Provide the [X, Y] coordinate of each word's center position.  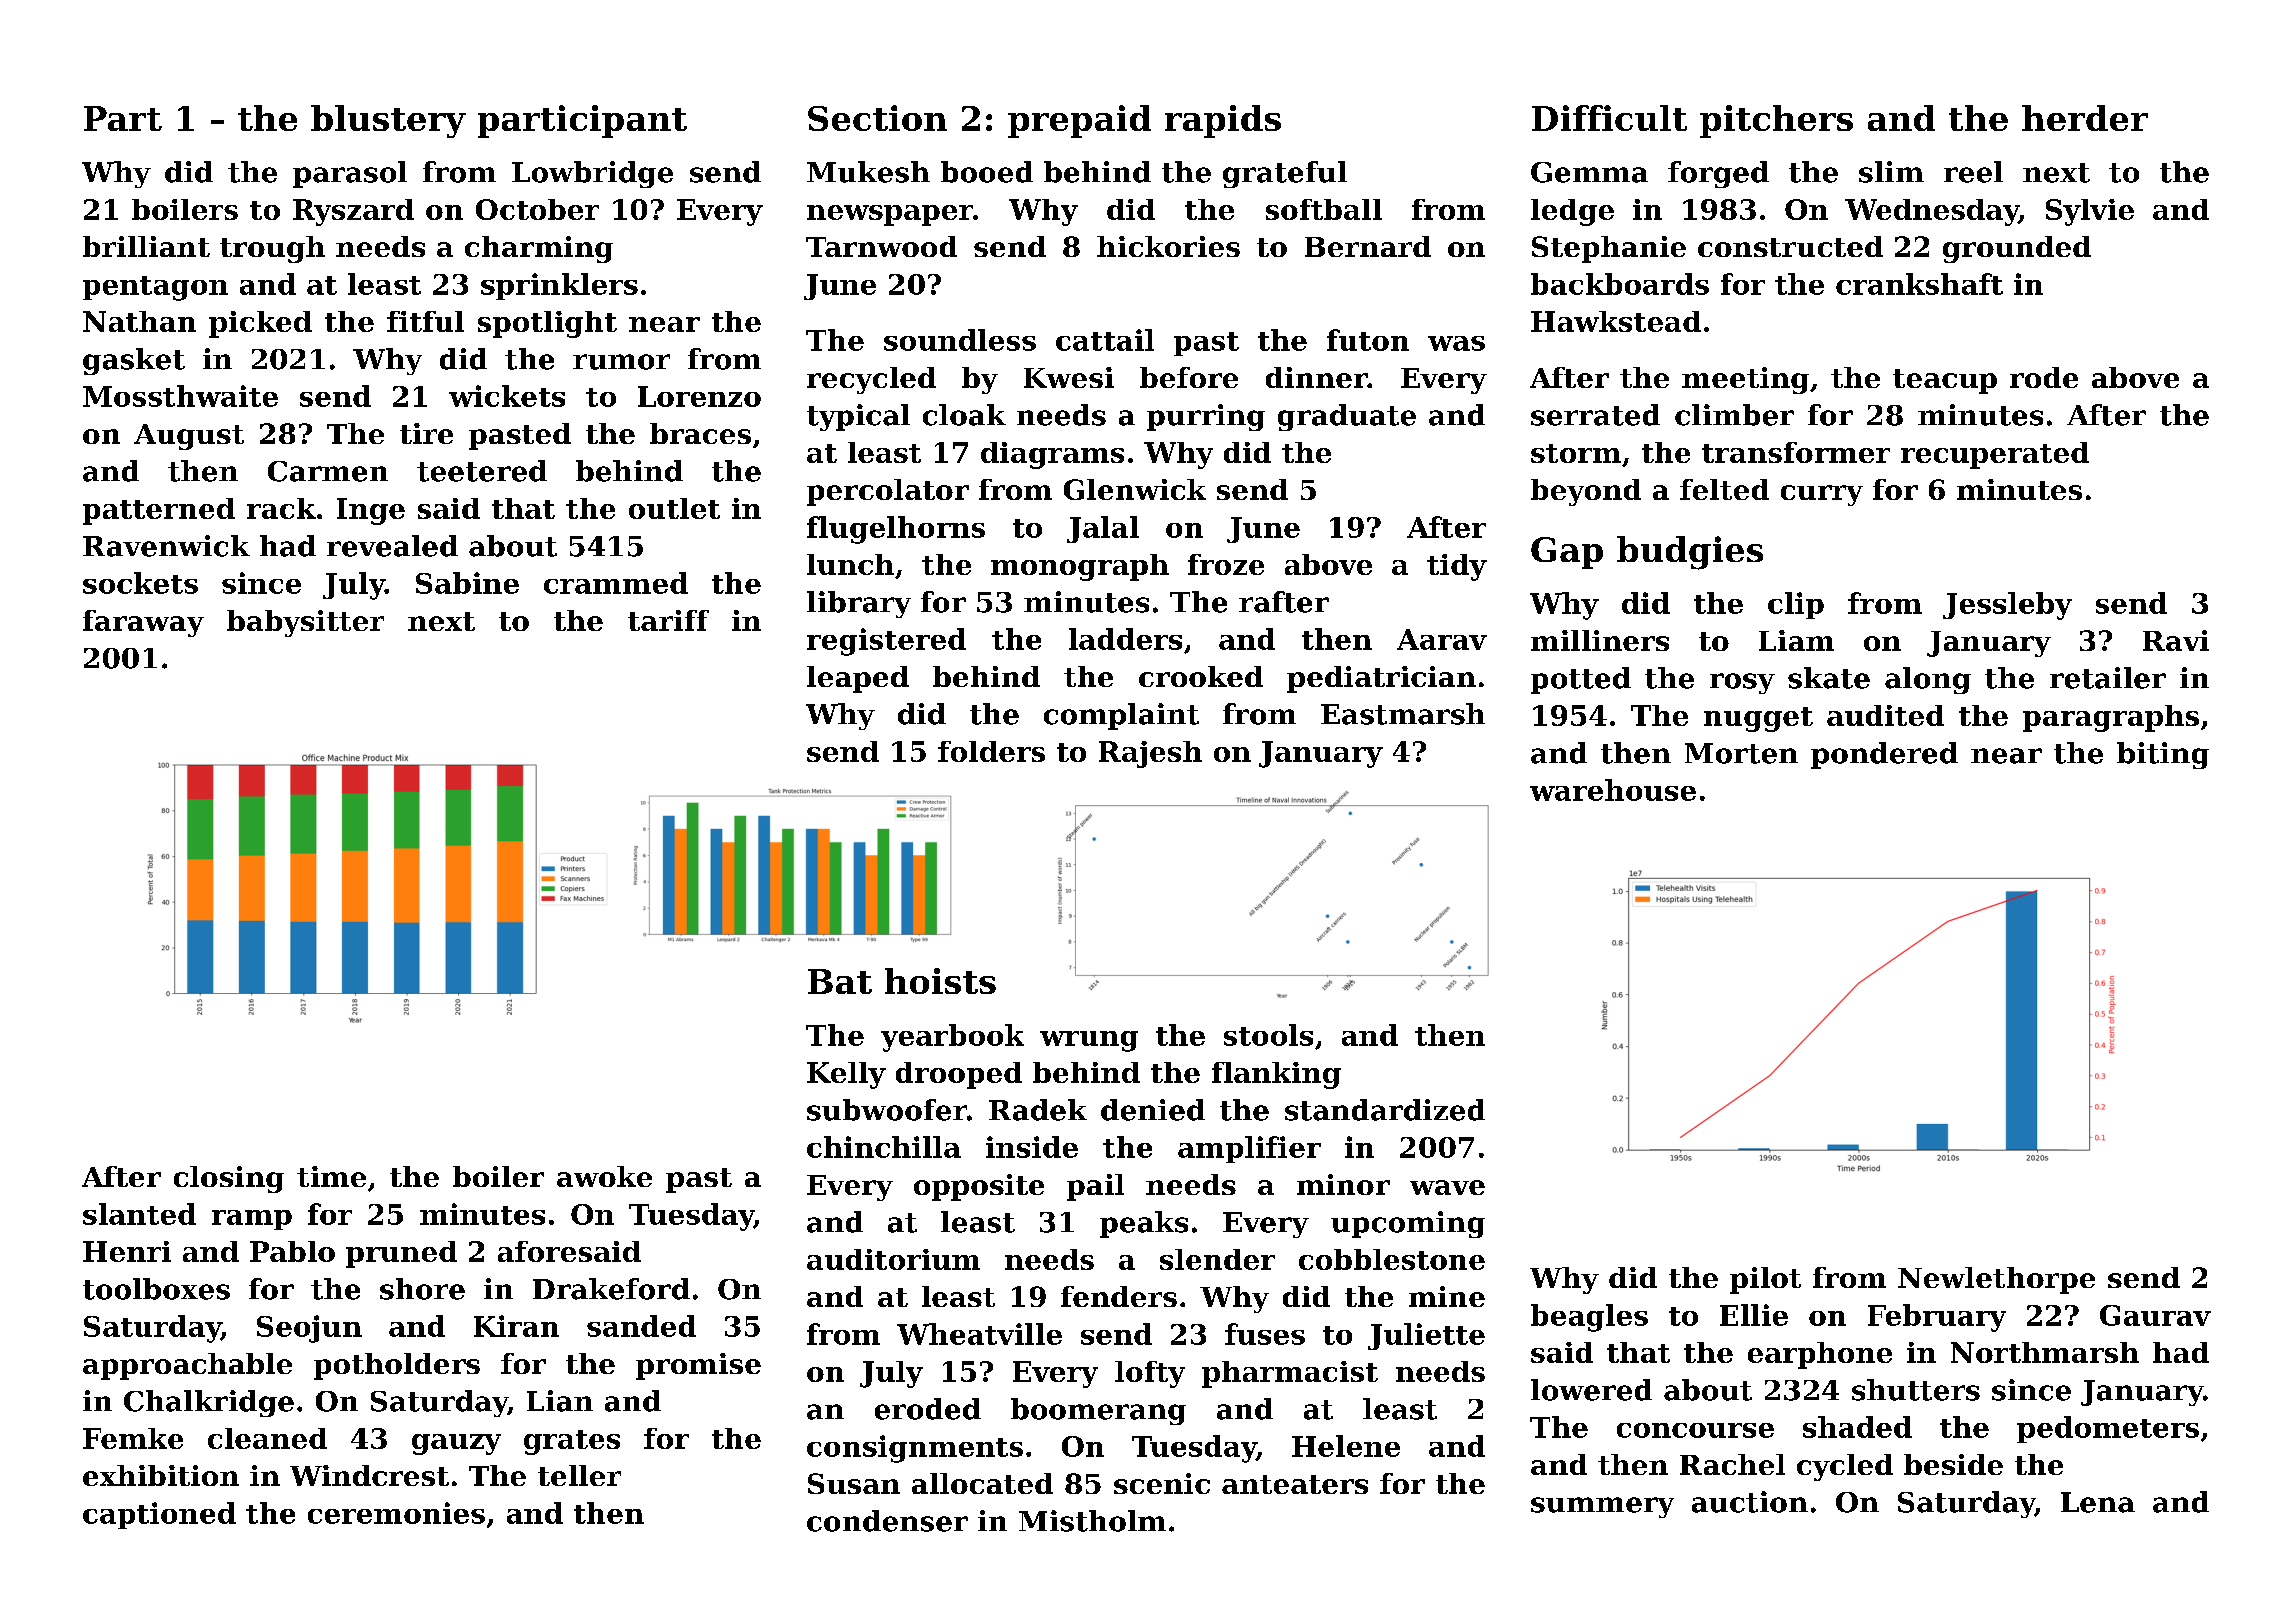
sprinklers [559, 286]
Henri [127, 1251]
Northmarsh [2045, 1352]
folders [991, 751]
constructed [1790, 246]
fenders [1119, 1296]
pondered [1884, 755]
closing [229, 1179]
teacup [1945, 381]
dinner [1317, 377]
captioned [159, 1515]
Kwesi [1069, 377]
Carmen [328, 471]
